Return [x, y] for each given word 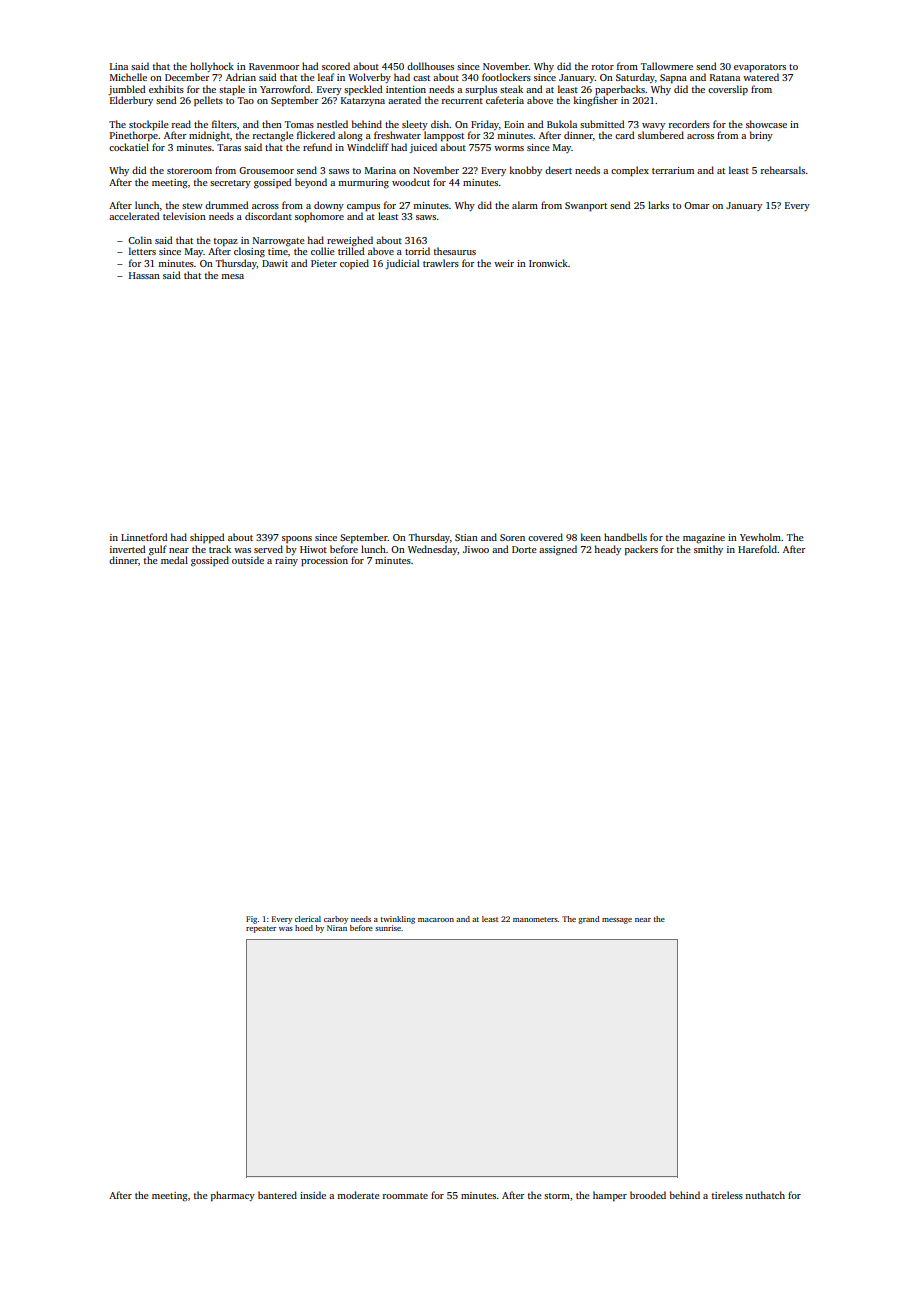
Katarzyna [363, 101]
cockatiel [129, 147]
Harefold [757, 549]
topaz [226, 242]
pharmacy [233, 1196]
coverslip [728, 90]
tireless [727, 1195]
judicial [402, 264]
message [617, 921]
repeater [261, 929]
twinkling [398, 920]
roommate [405, 1196]
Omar [696, 205]
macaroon [436, 920]
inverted [127, 549]
